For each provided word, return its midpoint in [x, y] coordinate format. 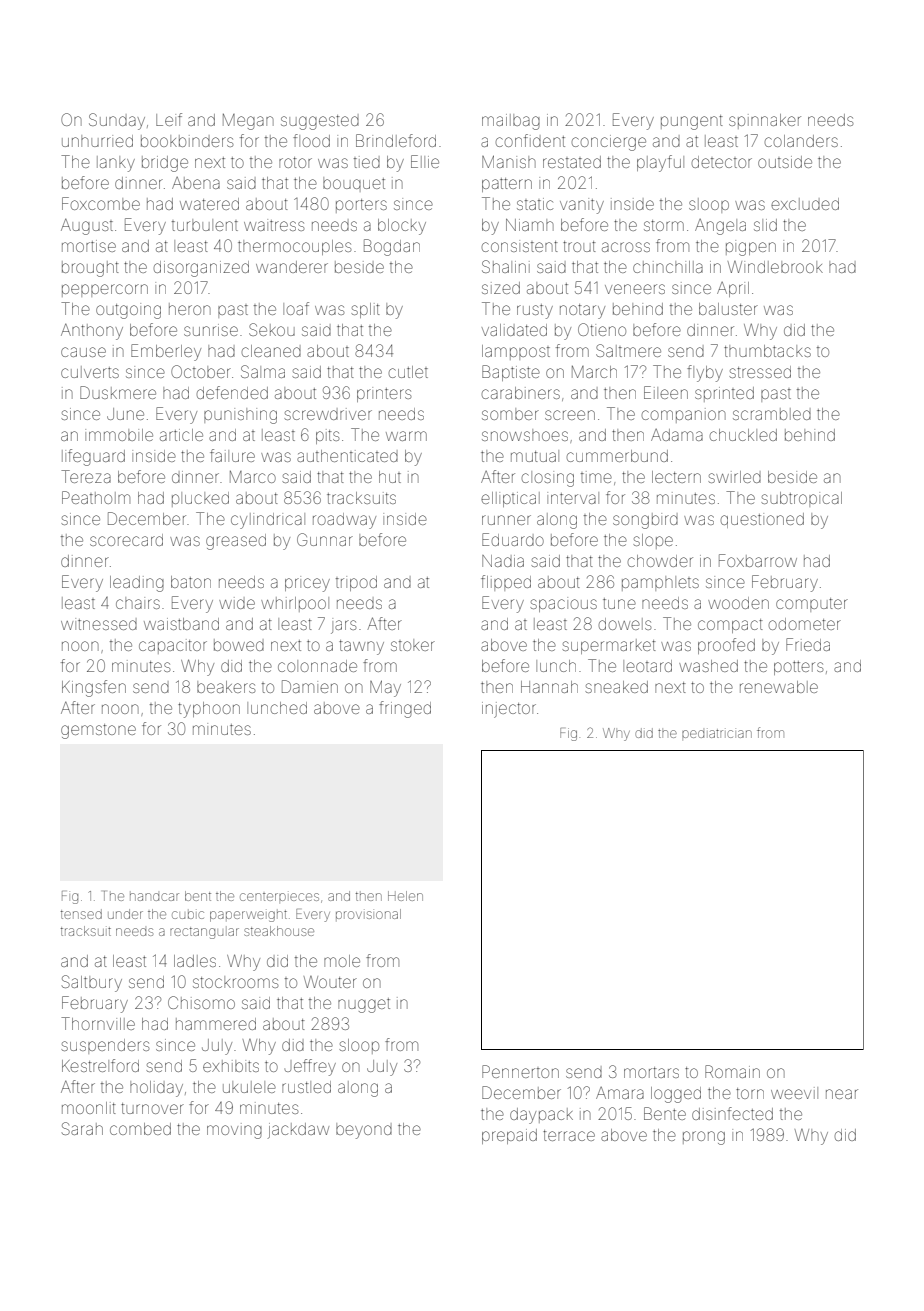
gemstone [98, 731]
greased [236, 542]
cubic [188, 915]
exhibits [231, 1066]
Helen [405, 896]
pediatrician [717, 733]
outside [785, 162]
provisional [368, 914]
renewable [779, 687]
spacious [563, 604]
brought [90, 269]
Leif [169, 119]
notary [582, 311]
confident [530, 140]
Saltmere [628, 350]
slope [653, 541]
